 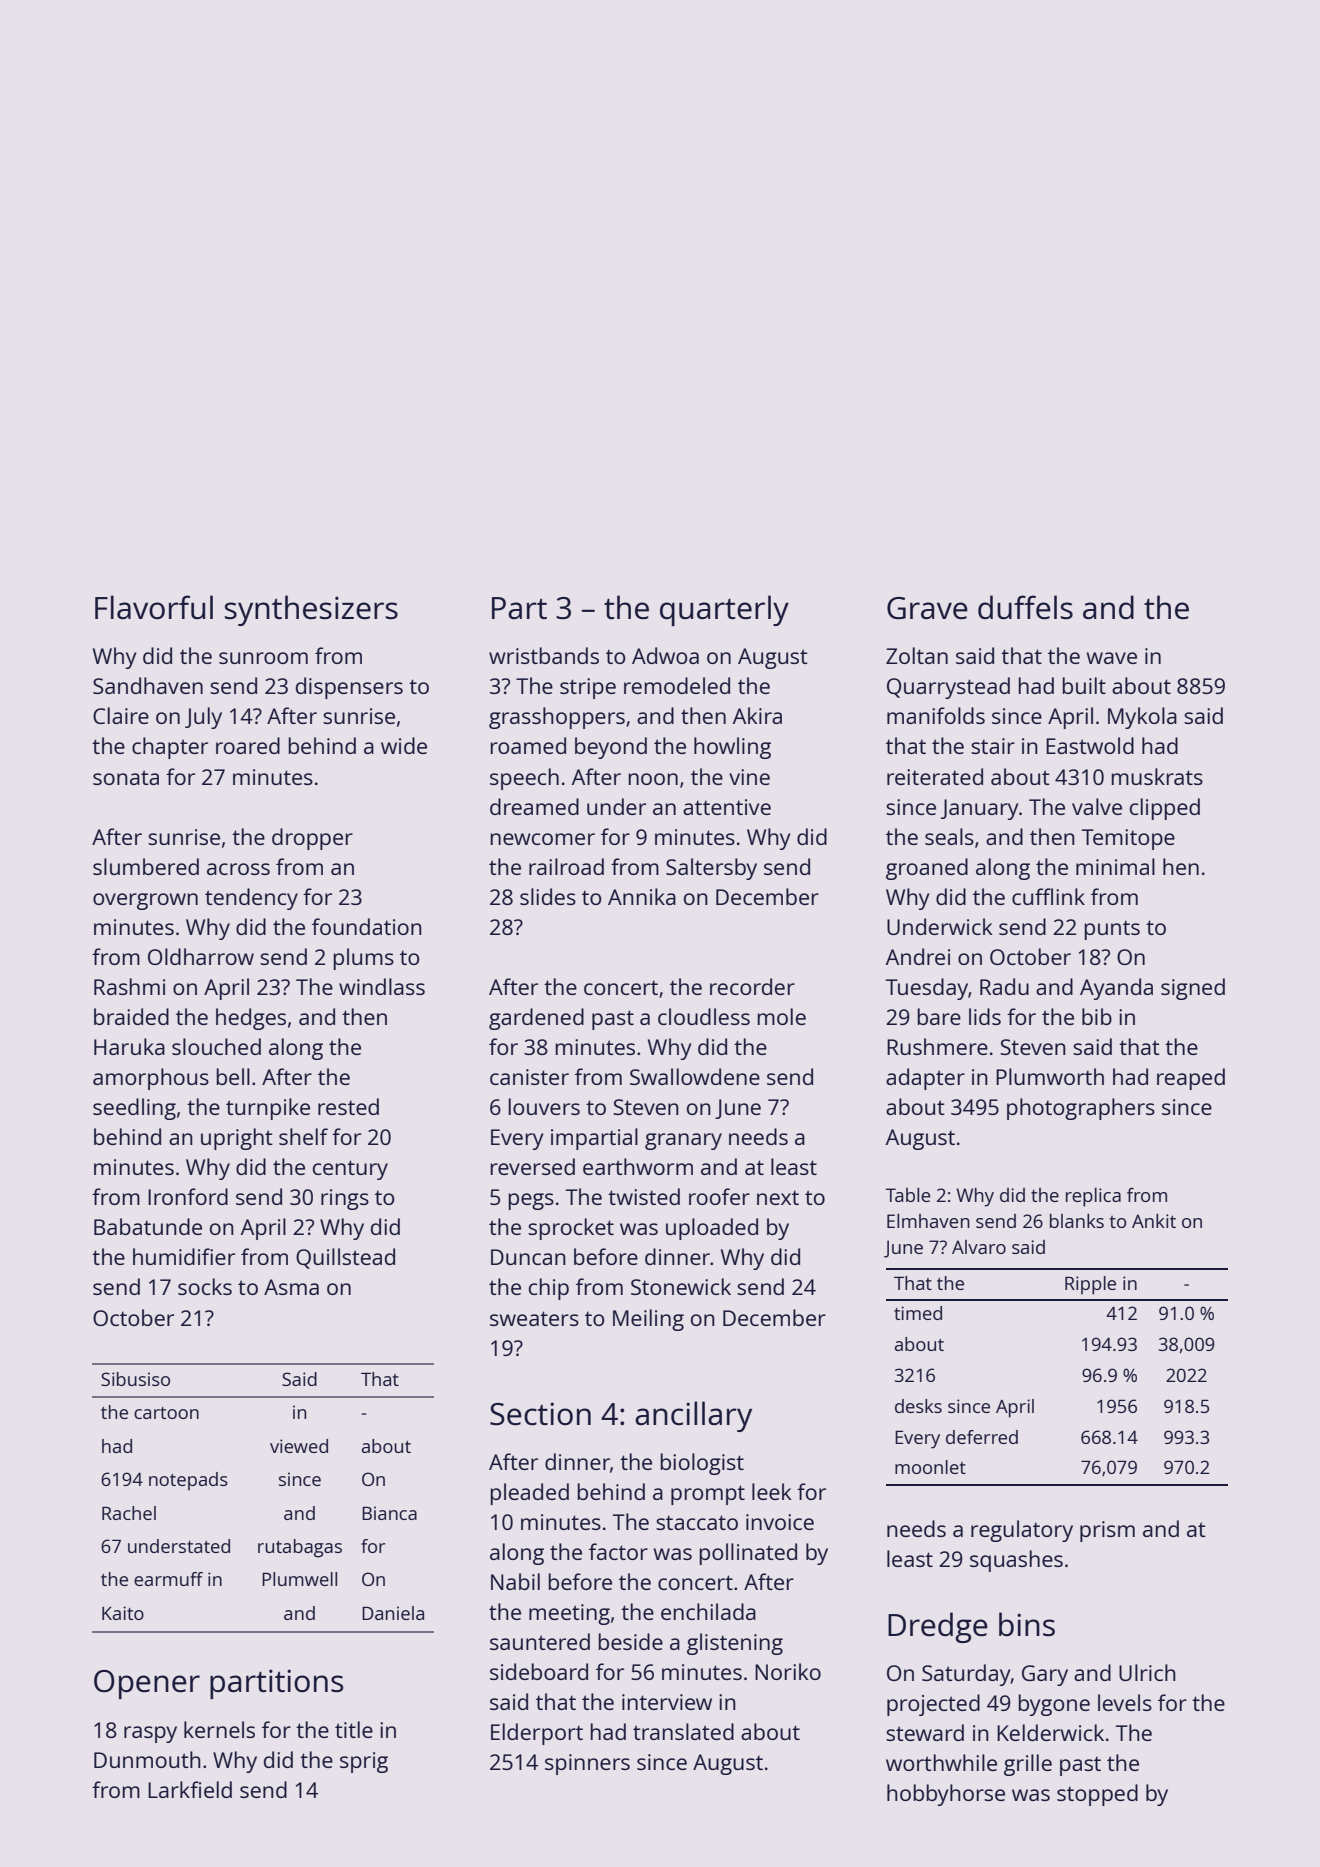 I want to click on slouched, so click(x=216, y=1046).
